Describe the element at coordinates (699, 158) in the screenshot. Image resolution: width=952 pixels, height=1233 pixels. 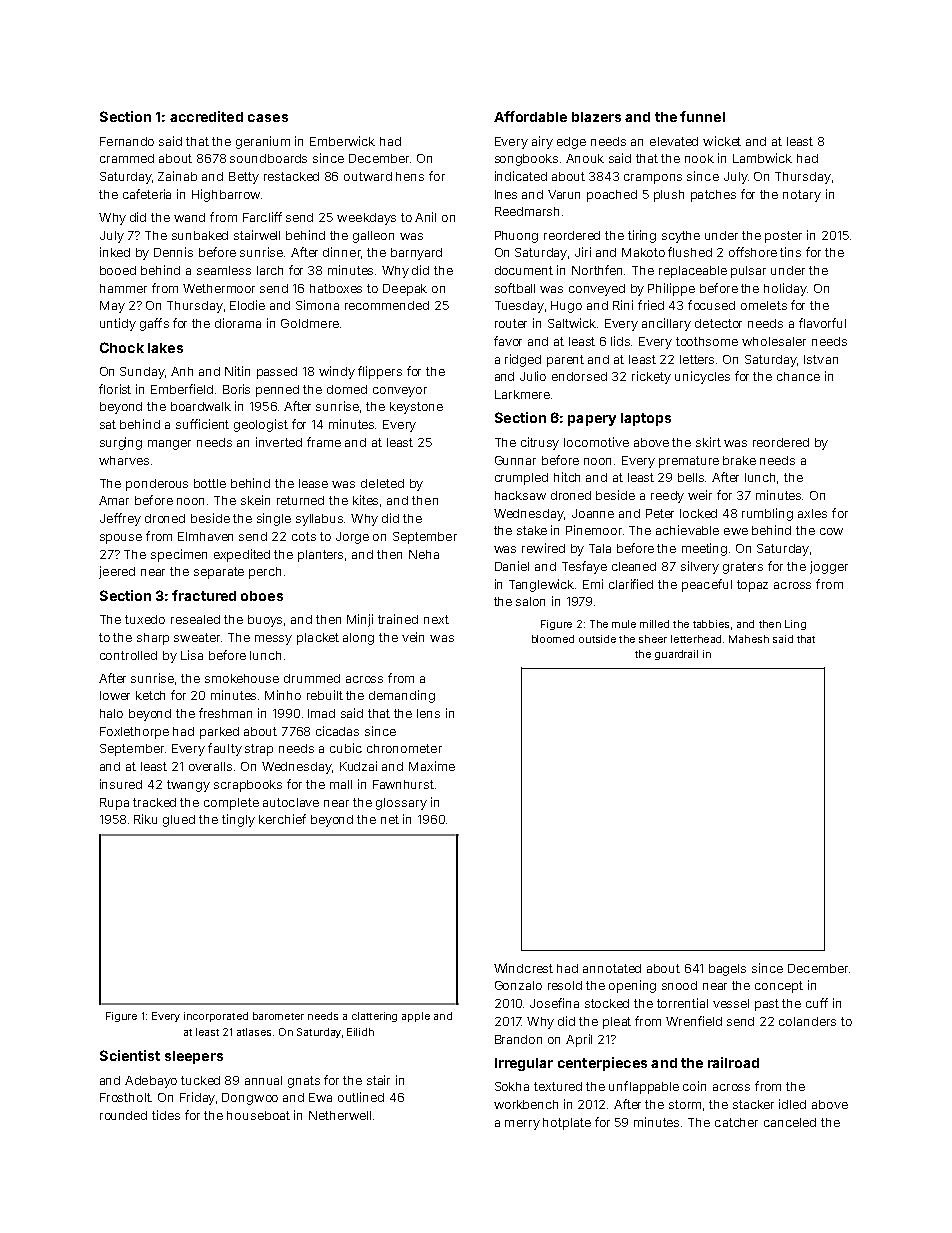
I see `nook` at that location.
